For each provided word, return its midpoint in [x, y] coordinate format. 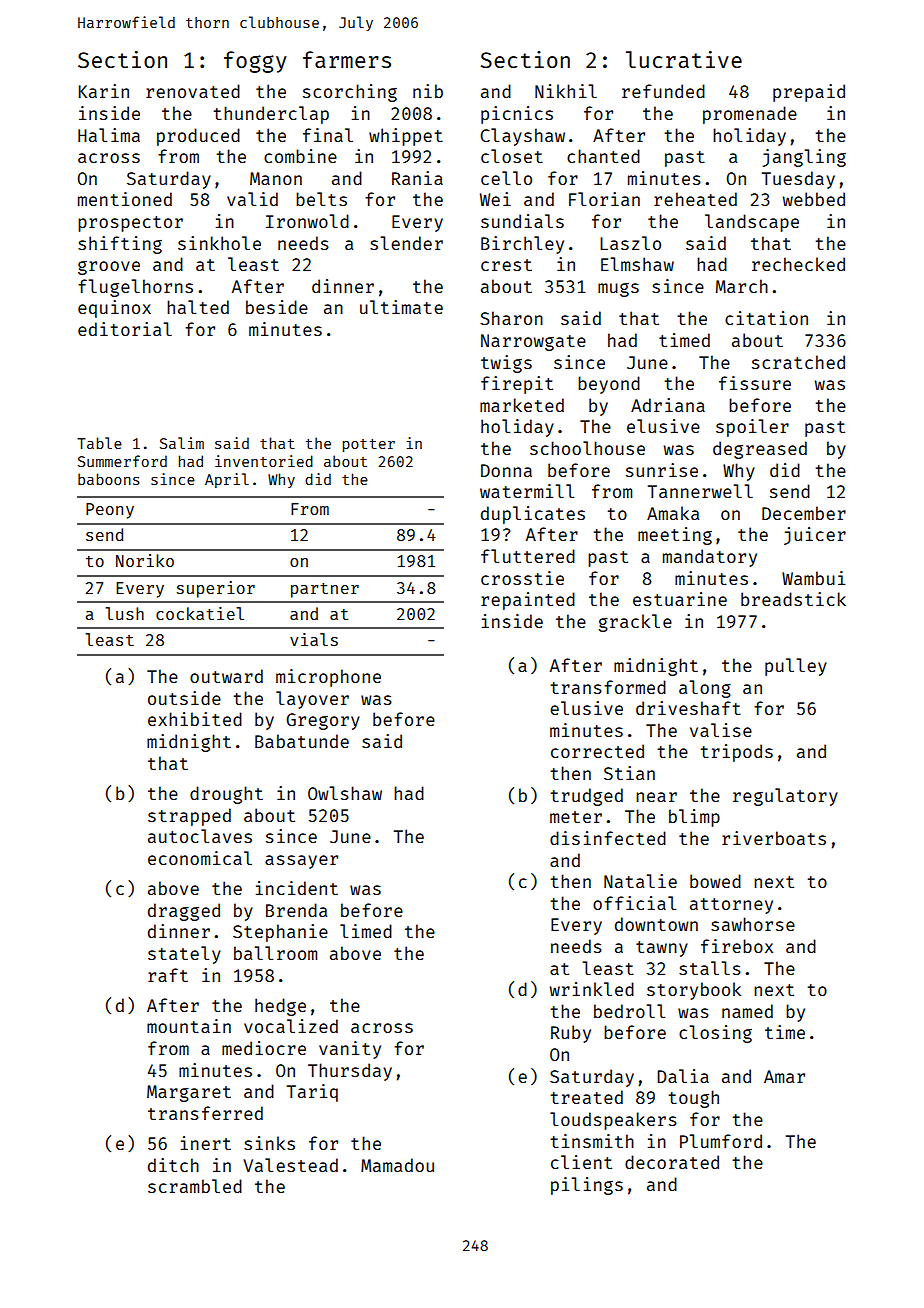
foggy [255, 62]
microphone [328, 678]
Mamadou [397, 1165]
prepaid [809, 93]
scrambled [195, 1186]
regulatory [785, 797]
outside [184, 698]
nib [428, 91]
